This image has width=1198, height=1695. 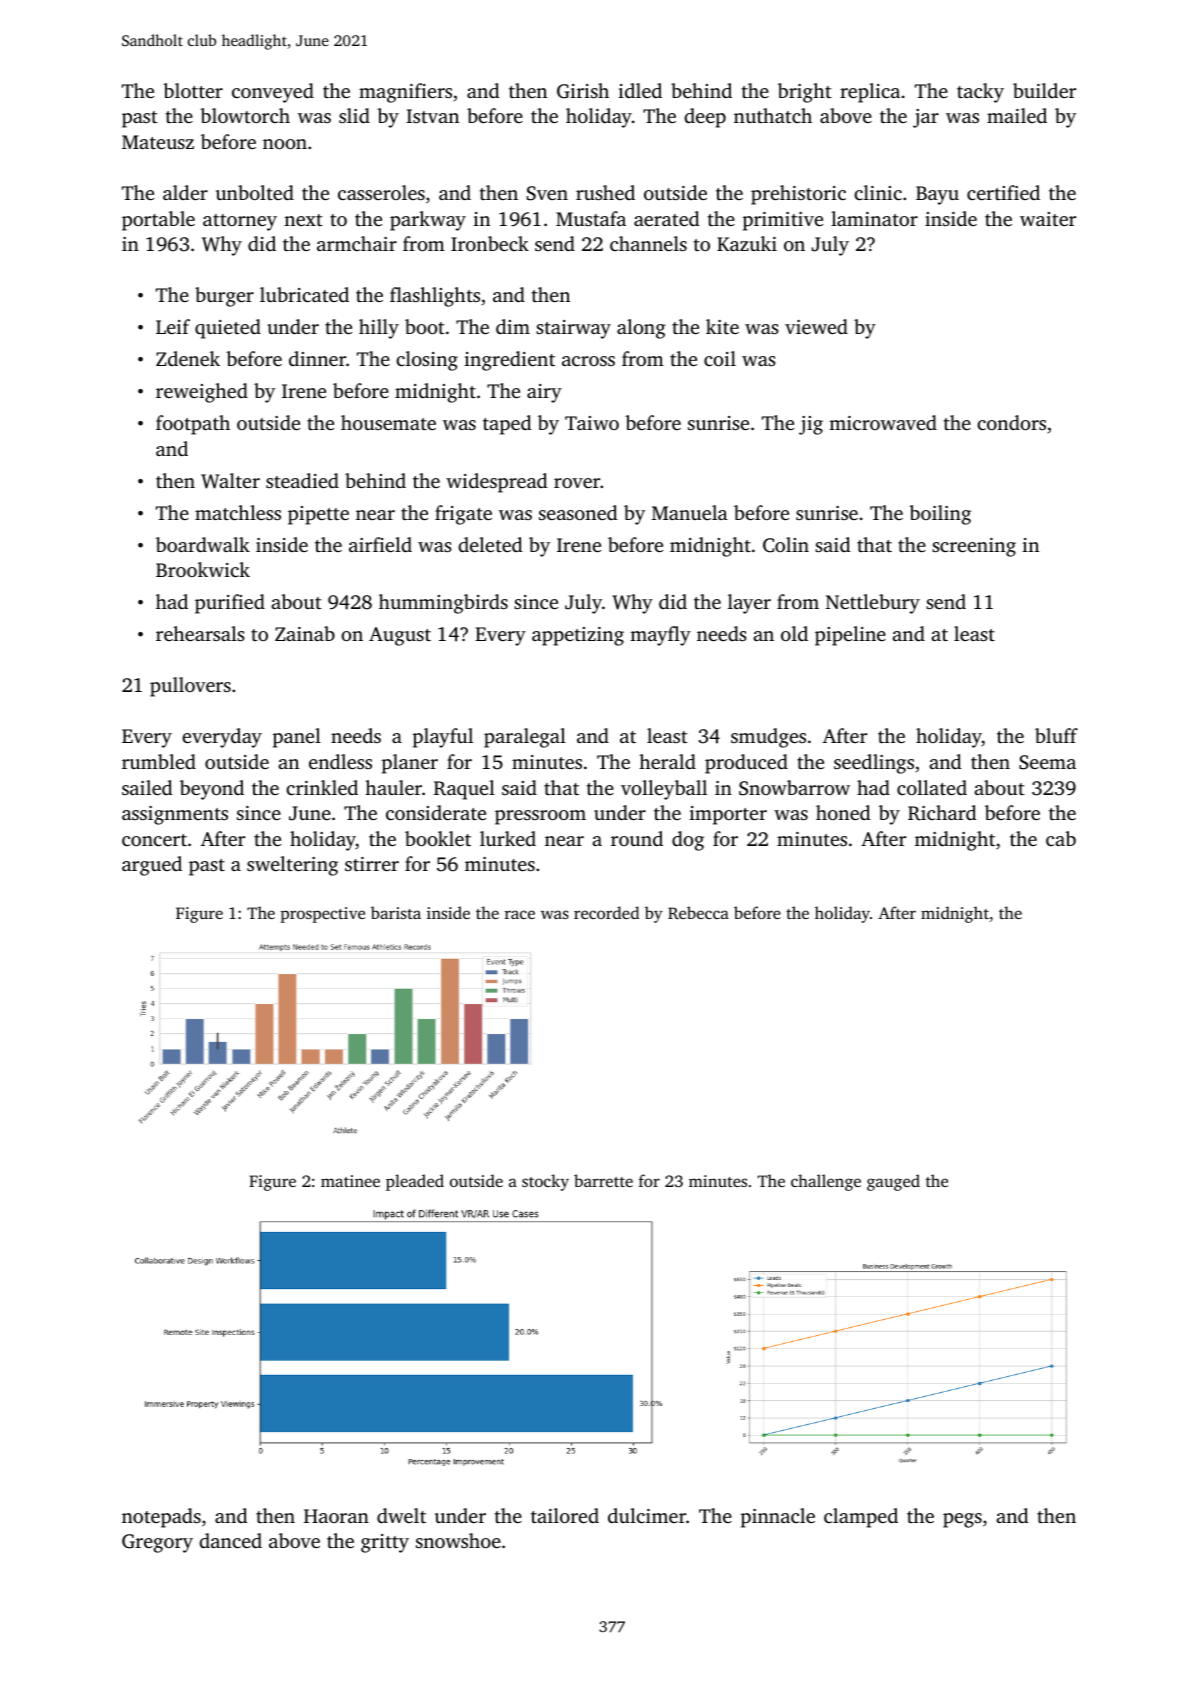 I want to click on race, so click(x=520, y=914).
